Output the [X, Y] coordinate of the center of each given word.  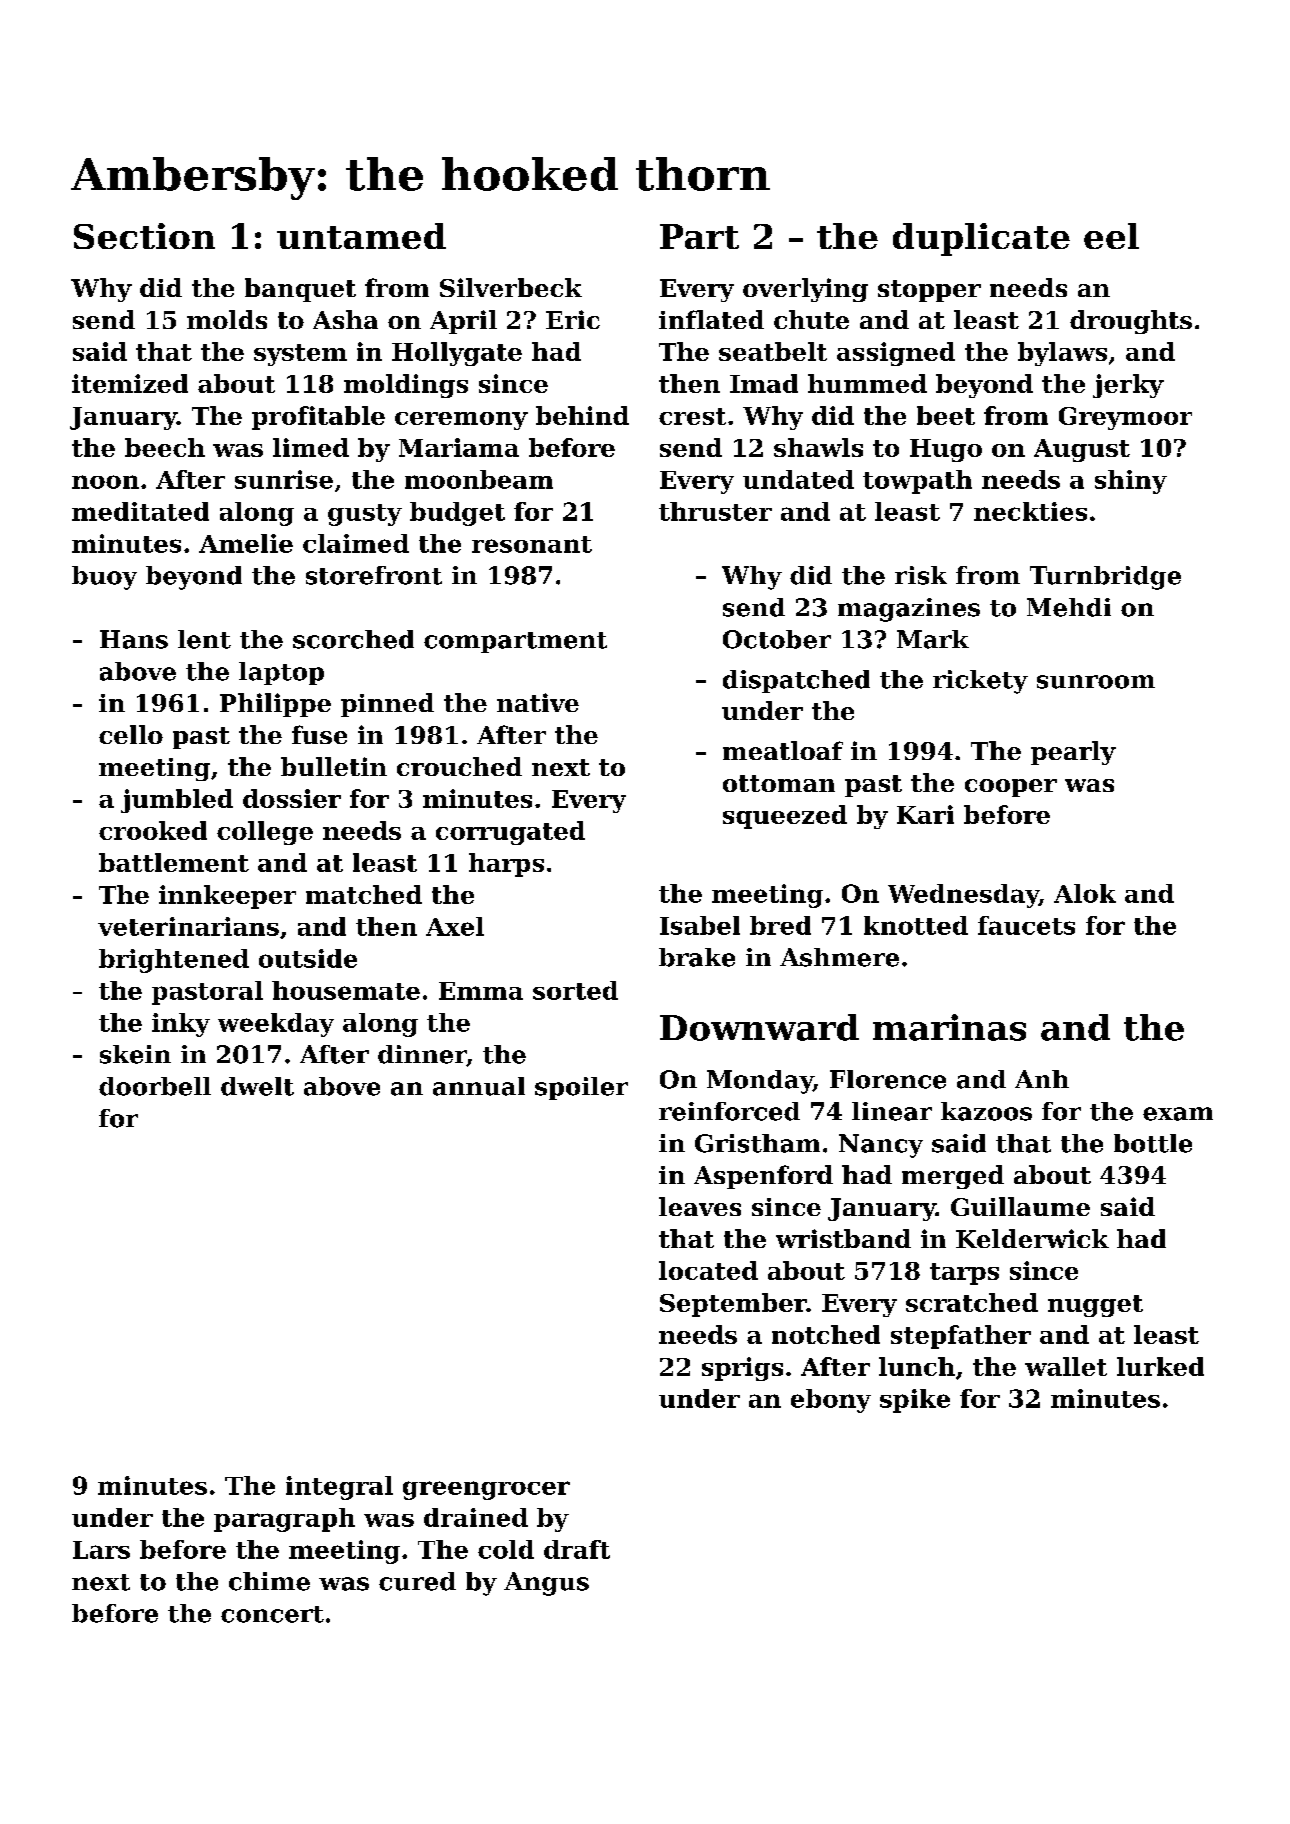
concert [272, 1614]
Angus [546, 1584]
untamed [361, 236]
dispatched [796, 681]
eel [1111, 236]
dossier [292, 798]
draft [577, 1549]
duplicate [981, 239]
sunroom [1096, 682]
